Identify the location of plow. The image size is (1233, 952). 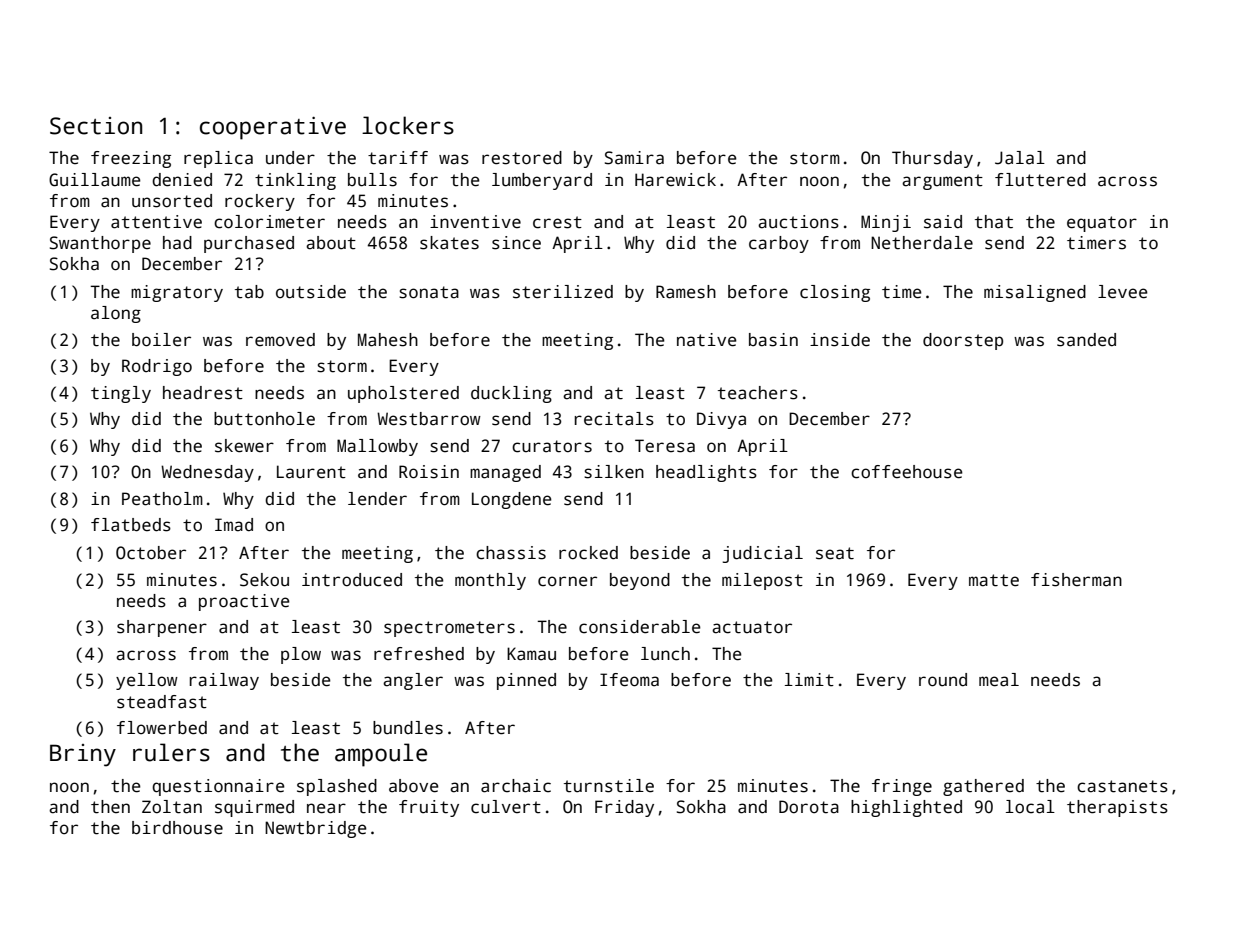
(301, 655).
